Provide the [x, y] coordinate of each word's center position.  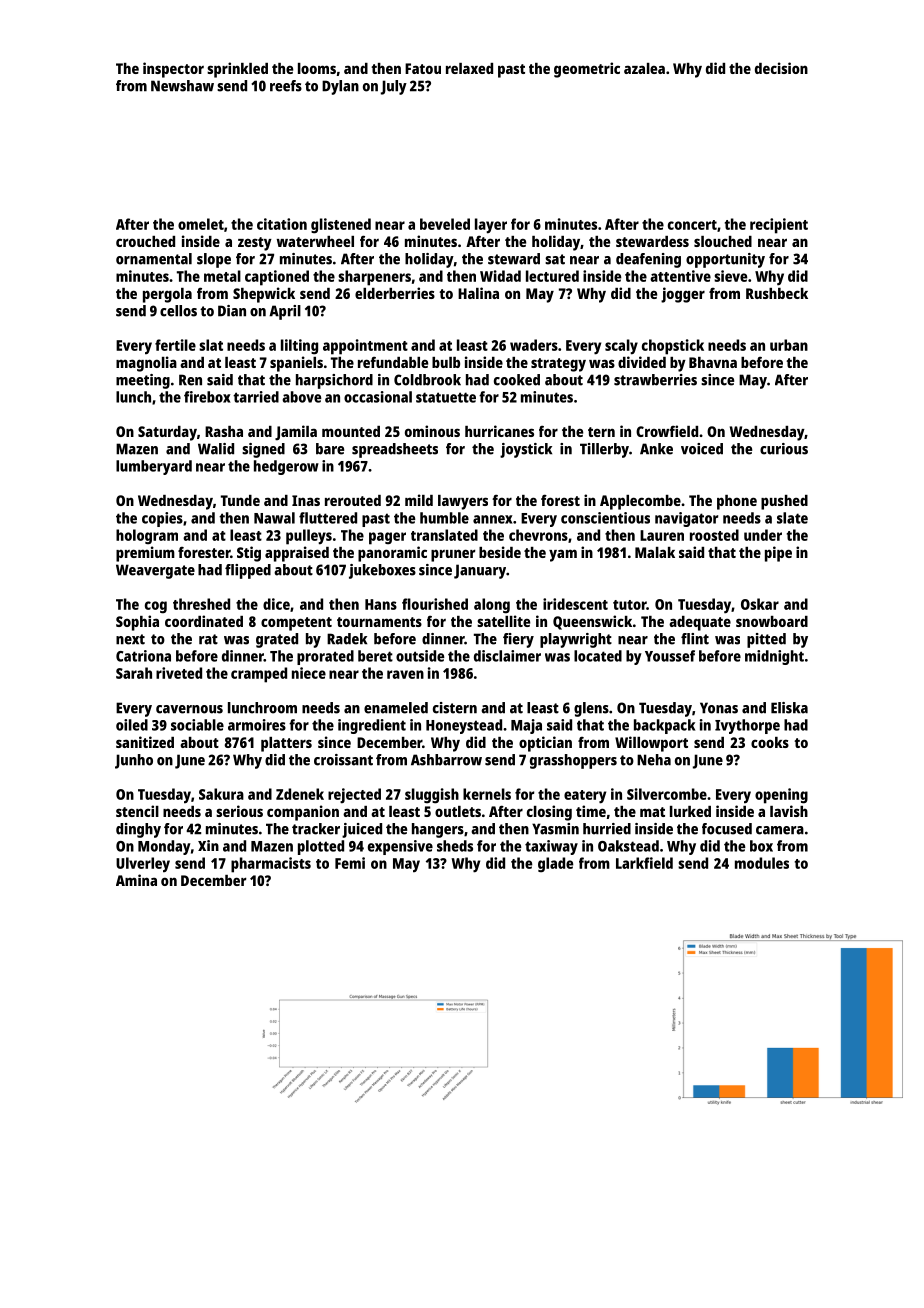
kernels [487, 794]
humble [444, 518]
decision [781, 68]
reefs [286, 86]
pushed [784, 502]
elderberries [395, 293]
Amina [136, 880]
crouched [145, 241]
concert [692, 225]
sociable [197, 725]
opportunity [725, 260]
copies [162, 519]
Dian [232, 311]
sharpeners [374, 278]
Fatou [423, 68]
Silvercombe [667, 794]
